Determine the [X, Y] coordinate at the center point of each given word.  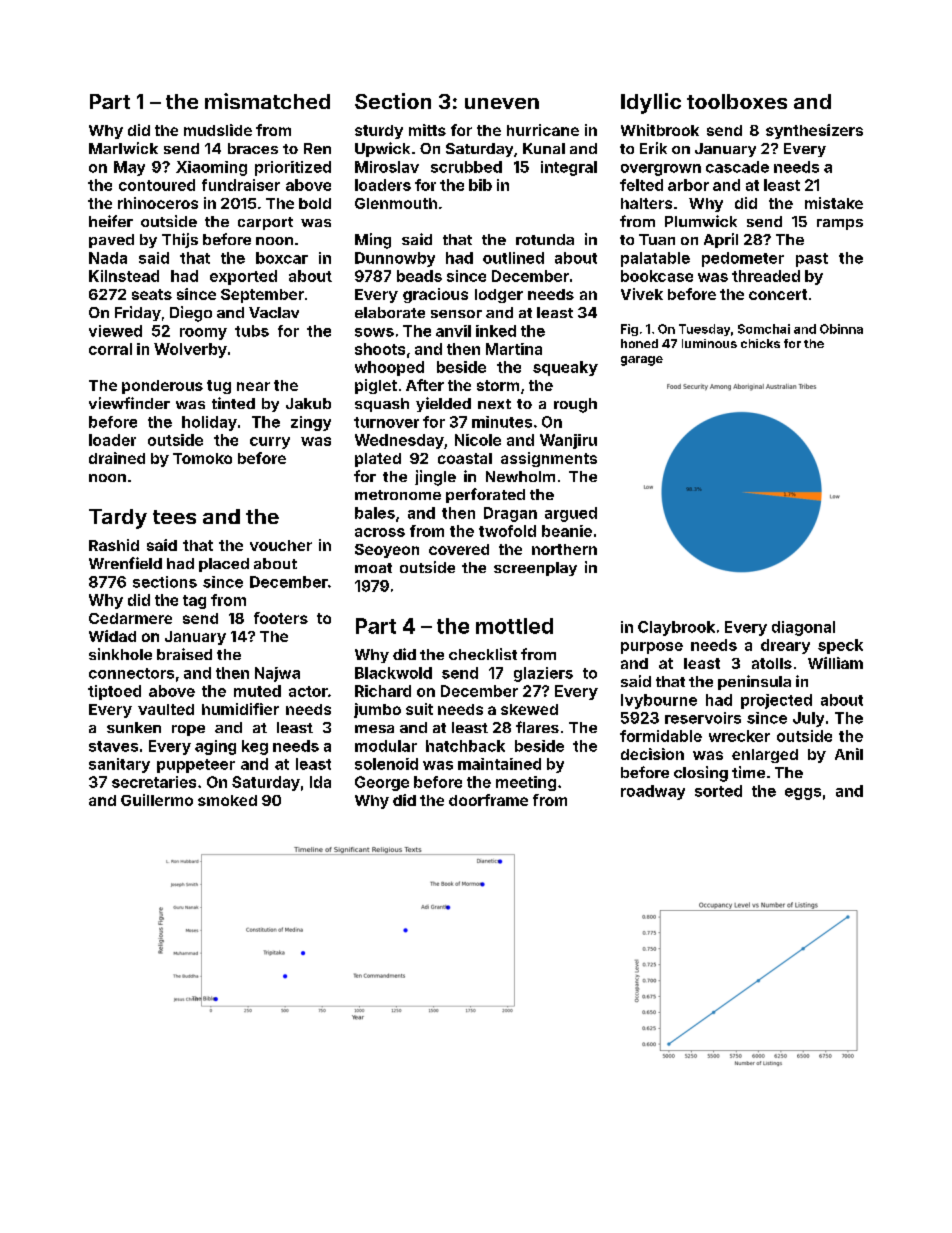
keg [255, 747]
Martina [514, 349]
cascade [737, 167]
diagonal [803, 628]
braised [184, 654]
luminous [709, 343]
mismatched [267, 101]
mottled [514, 626]
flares [537, 727]
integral [569, 168]
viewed [115, 331]
